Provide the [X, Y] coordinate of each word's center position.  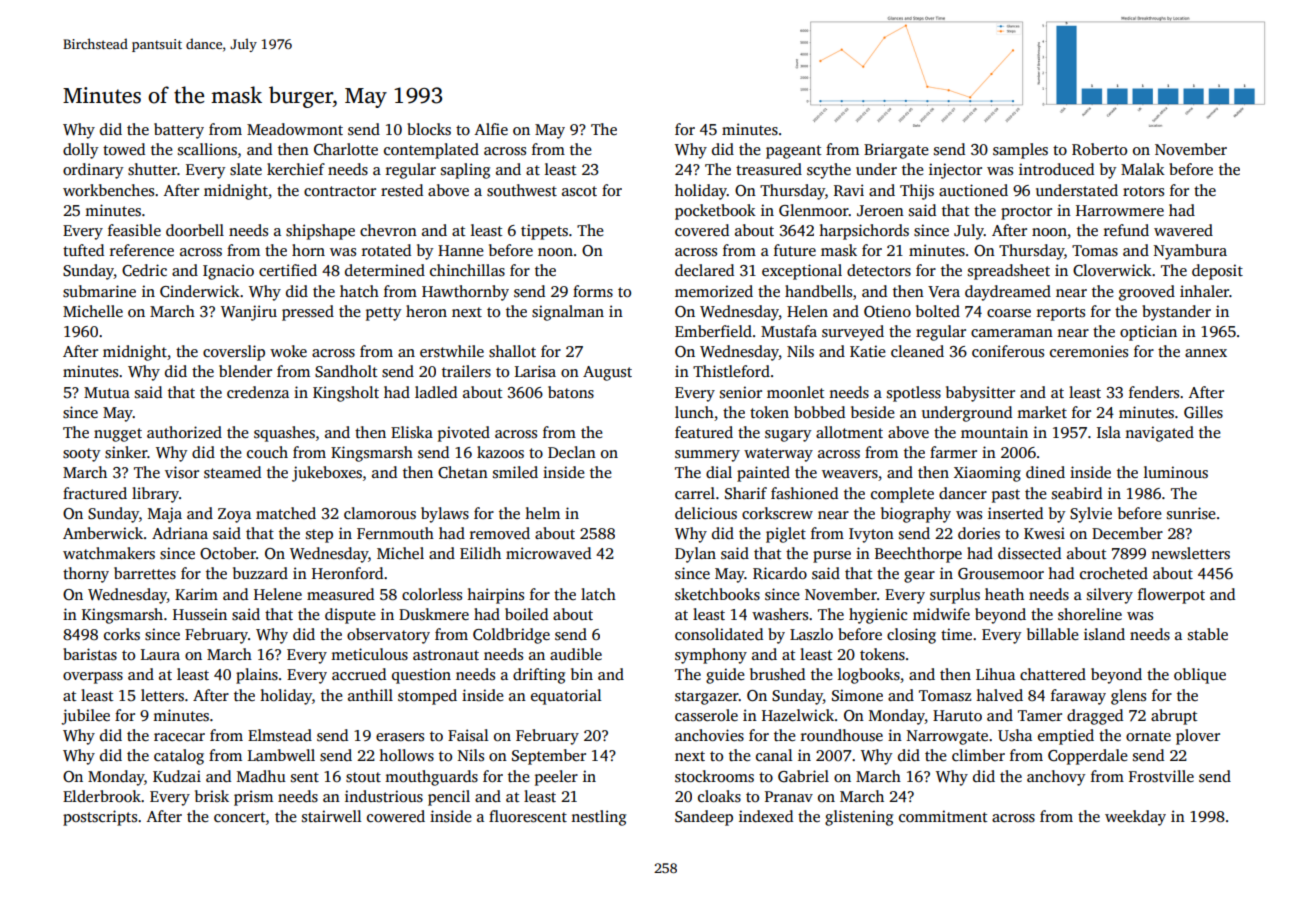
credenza [258, 392]
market [1042, 412]
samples [1020, 151]
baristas [90, 654]
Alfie [491, 129]
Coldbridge [511, 636]
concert [240, 817]
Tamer [1040, 715]
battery [179, 131]
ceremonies [1089, 351]
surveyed [853, 333]
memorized [714, 291]
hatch [359, 291]
